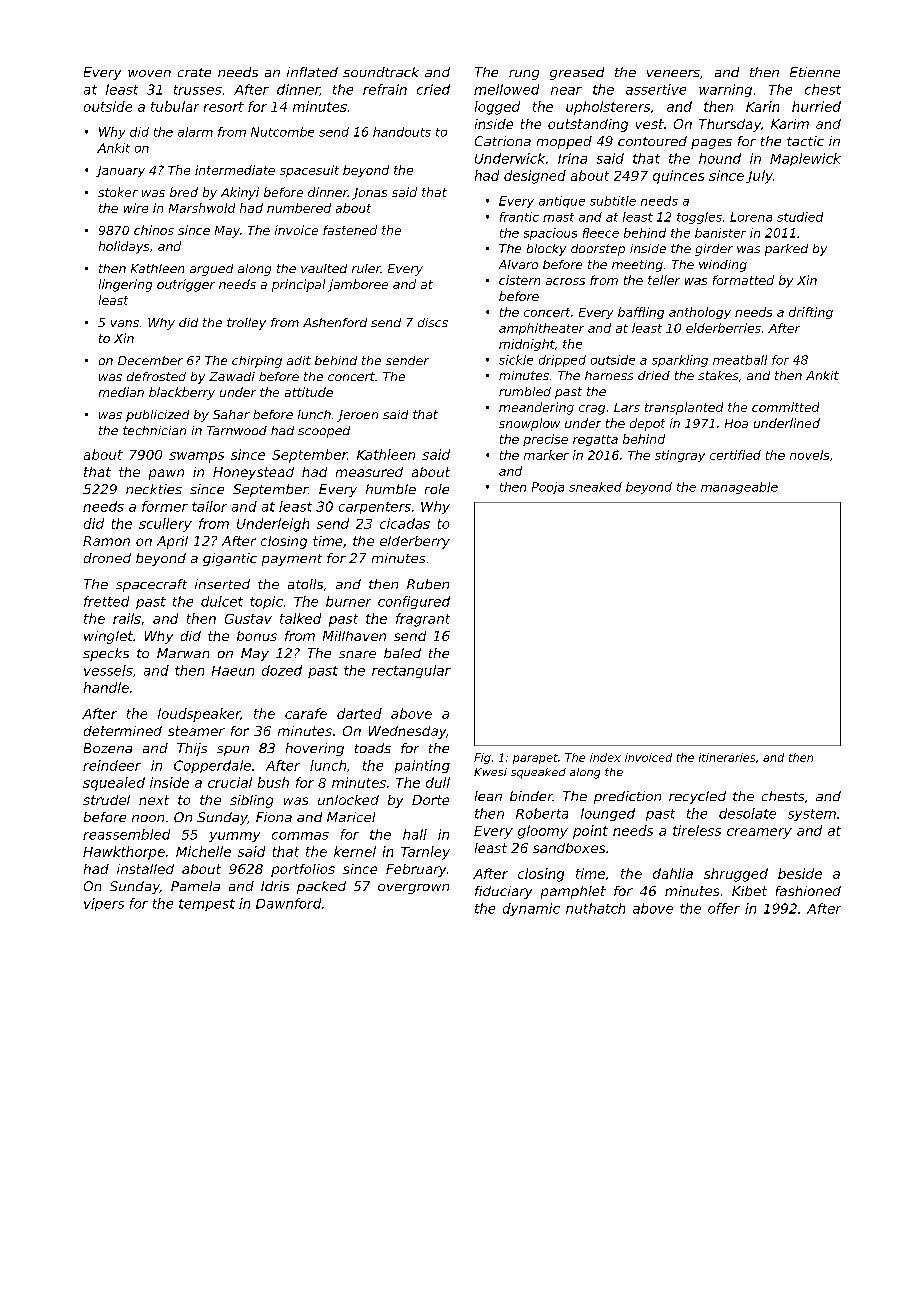  Describe the element at coordinates (366, 268) in the screenshot. I see `ruler` at that location.
